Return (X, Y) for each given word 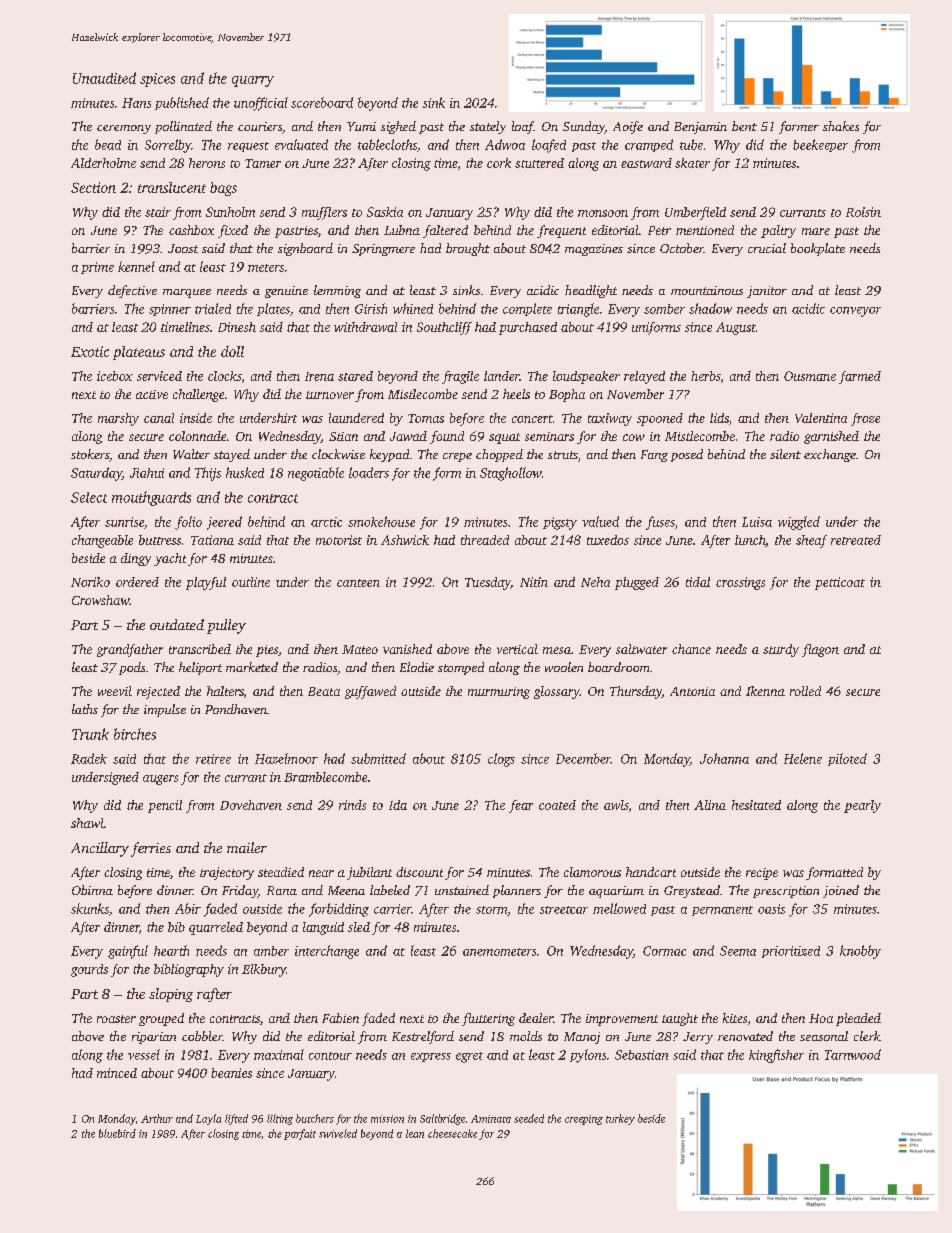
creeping (584, 1120)
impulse (165, 710)
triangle (578, 310)
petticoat (840, 583)
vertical (517, 649)
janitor (767, 292)
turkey (620, 1119)
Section (93, 187)
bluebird (117, 1133)
